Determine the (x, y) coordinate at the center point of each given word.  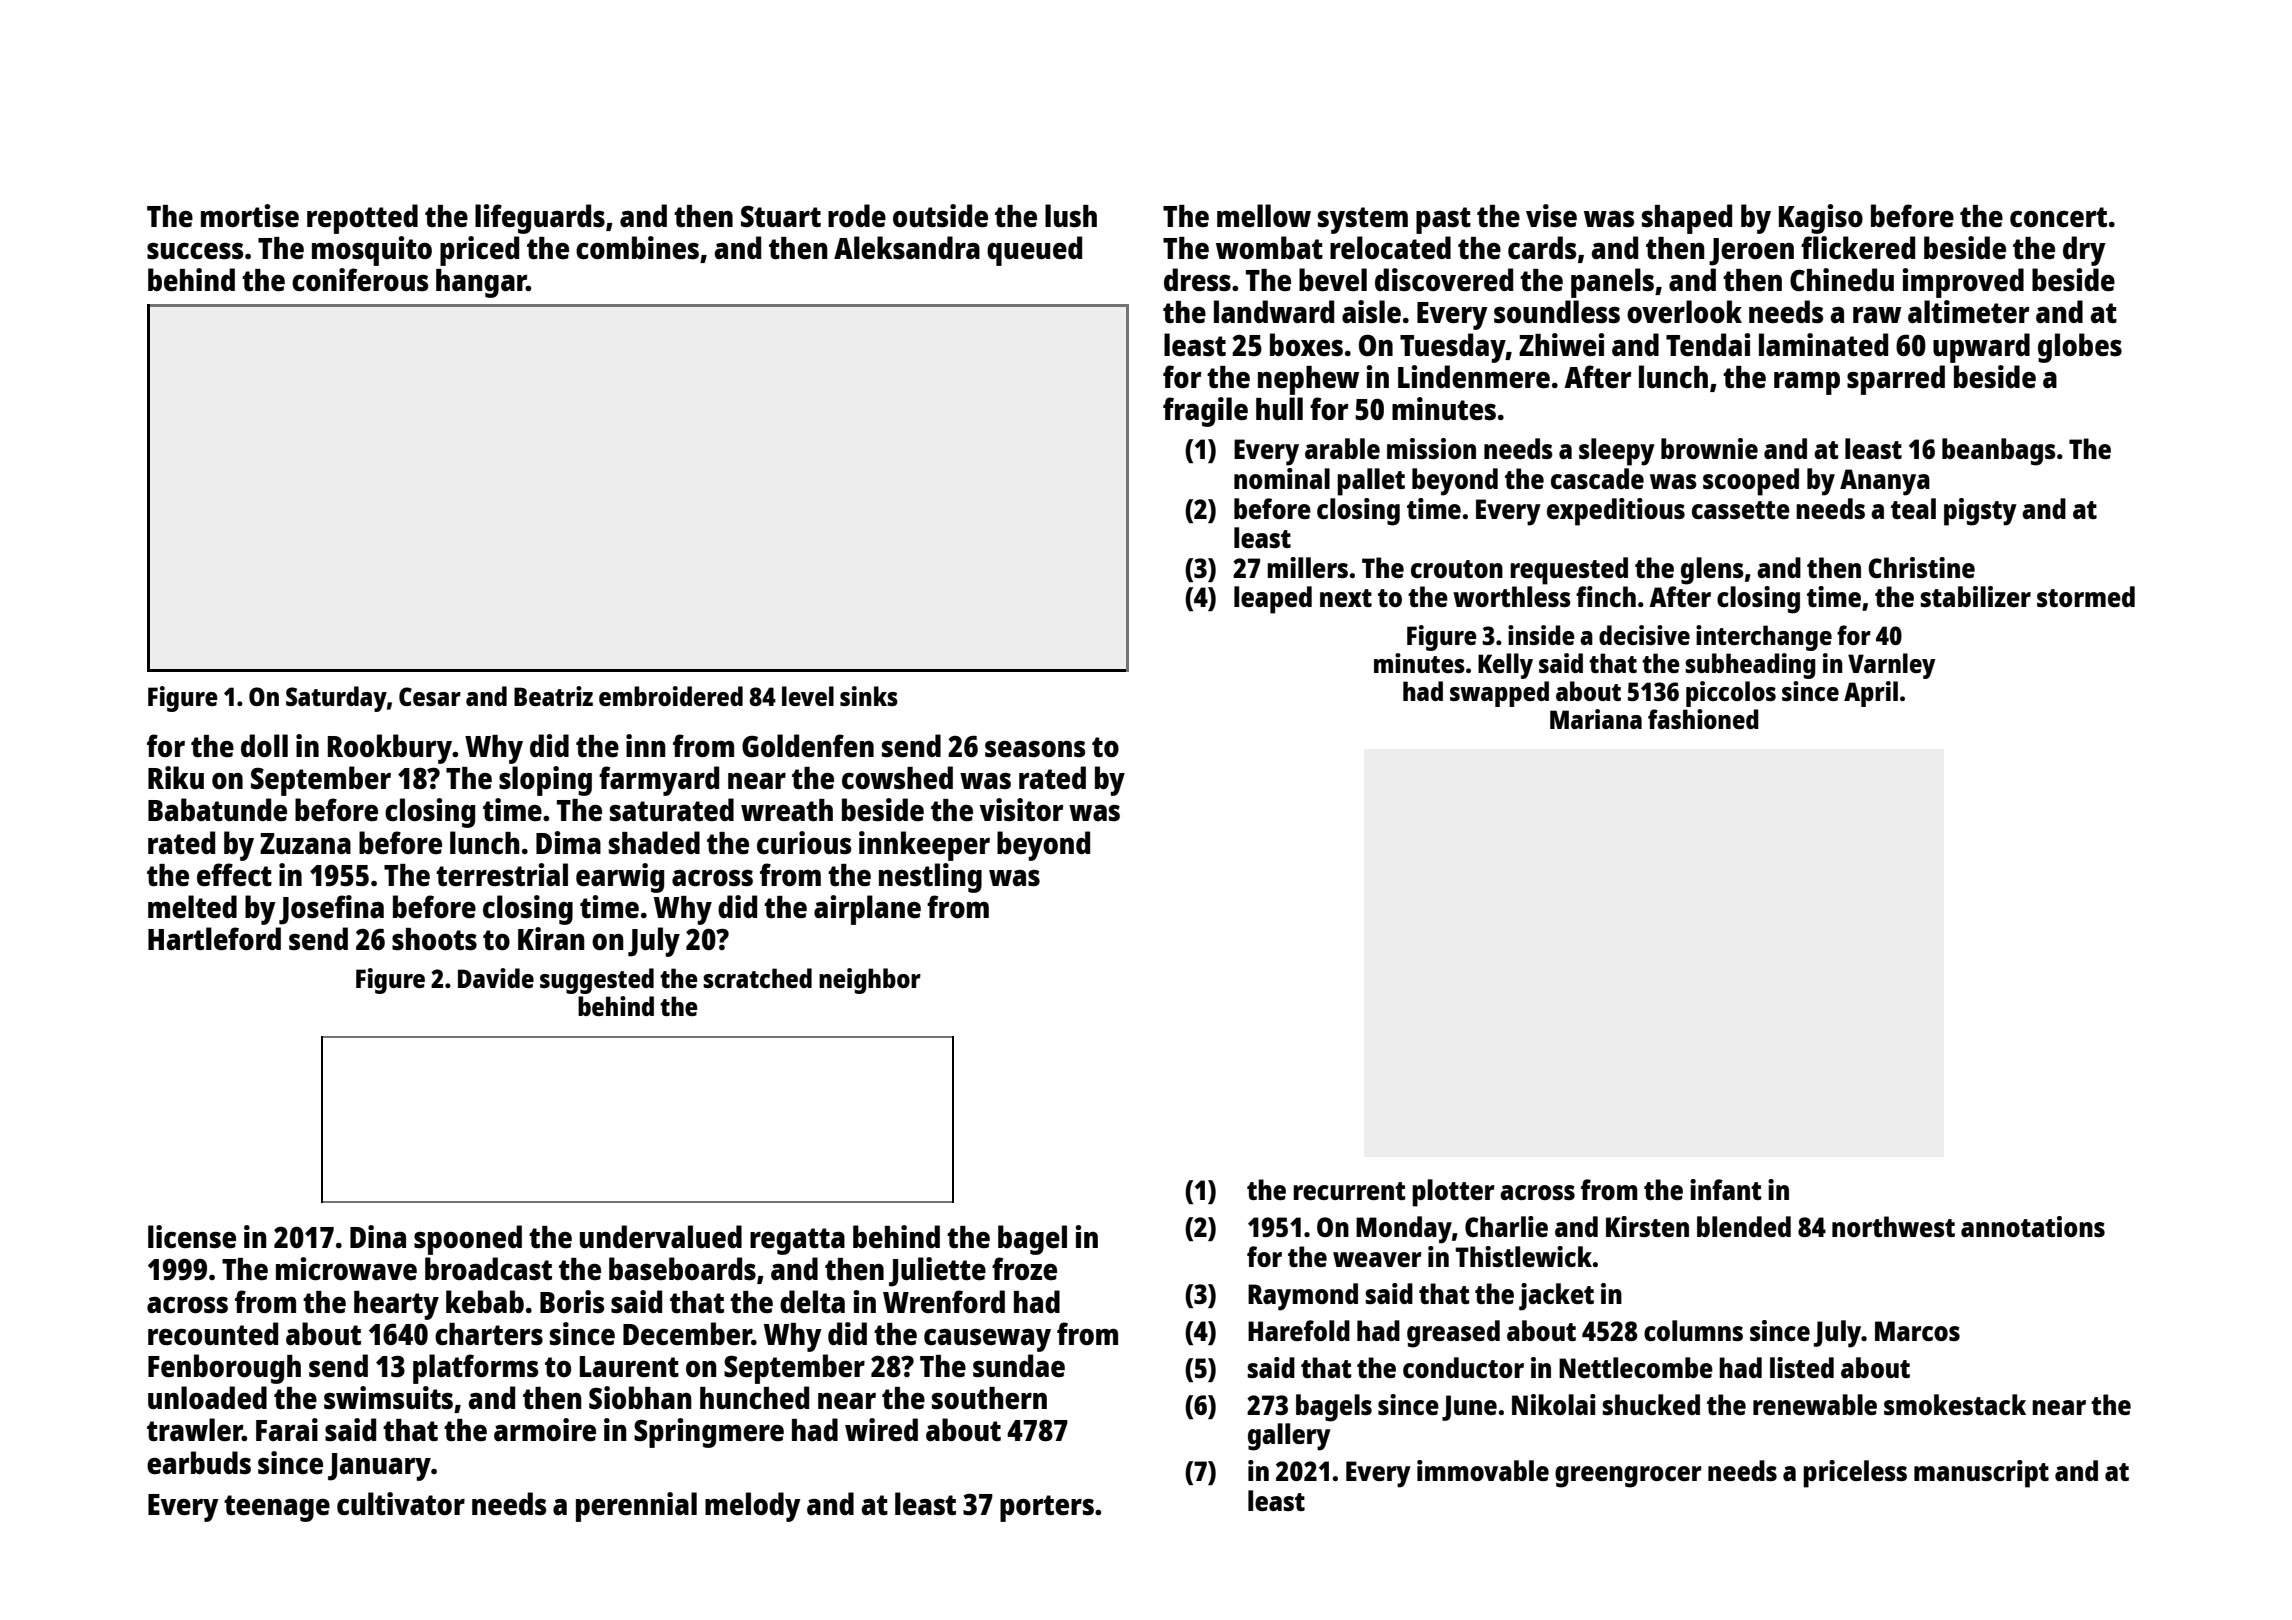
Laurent (629, 1366)
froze (1024, 1268)
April (1871, 694)
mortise (250, 216)
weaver (1377, 1259)
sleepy (1617, 452)
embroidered (671, 696)
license (192, 1236)
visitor (1022, 810)
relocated (1390, 248)
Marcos (1917, 1331)
